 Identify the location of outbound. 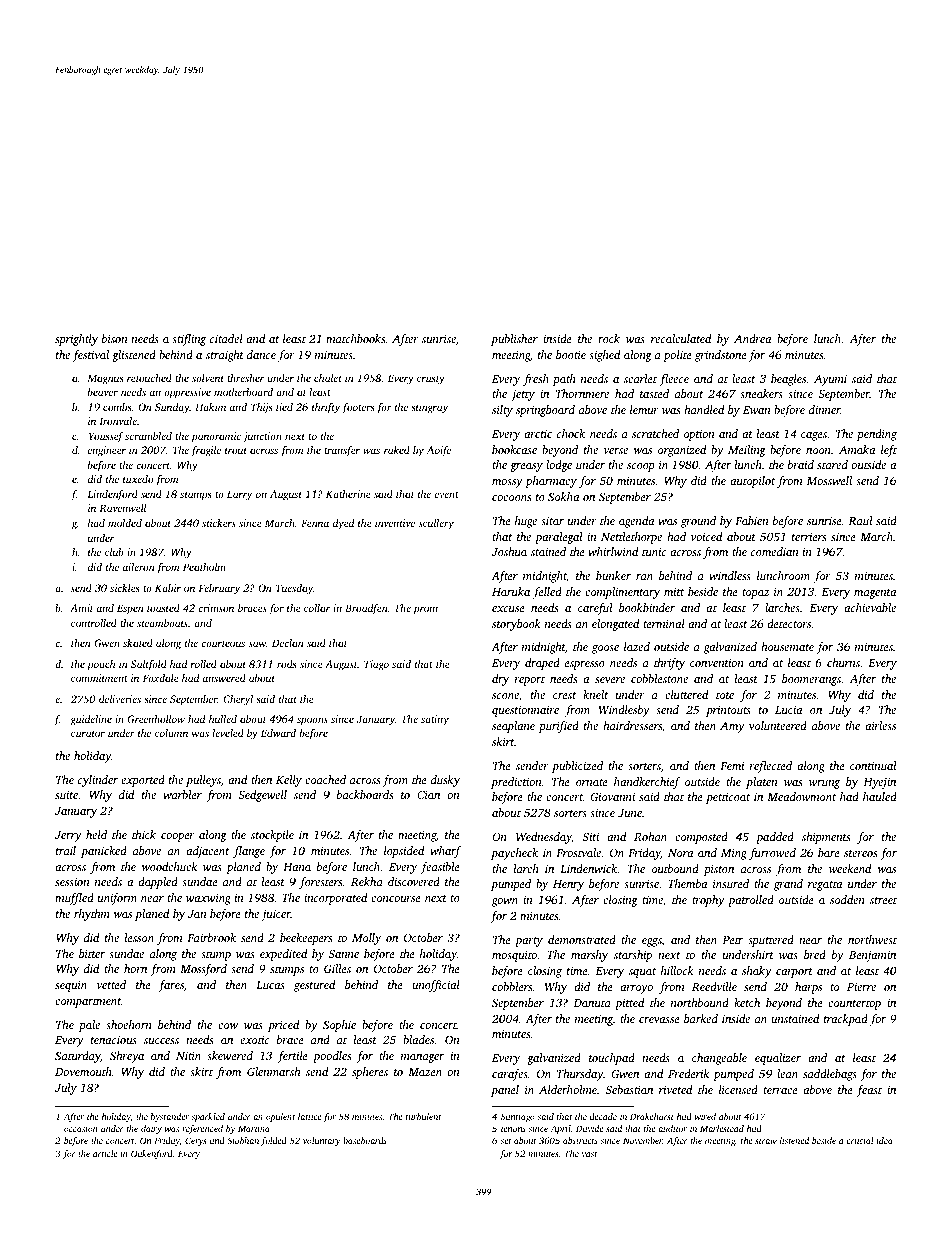
(675, 868).
